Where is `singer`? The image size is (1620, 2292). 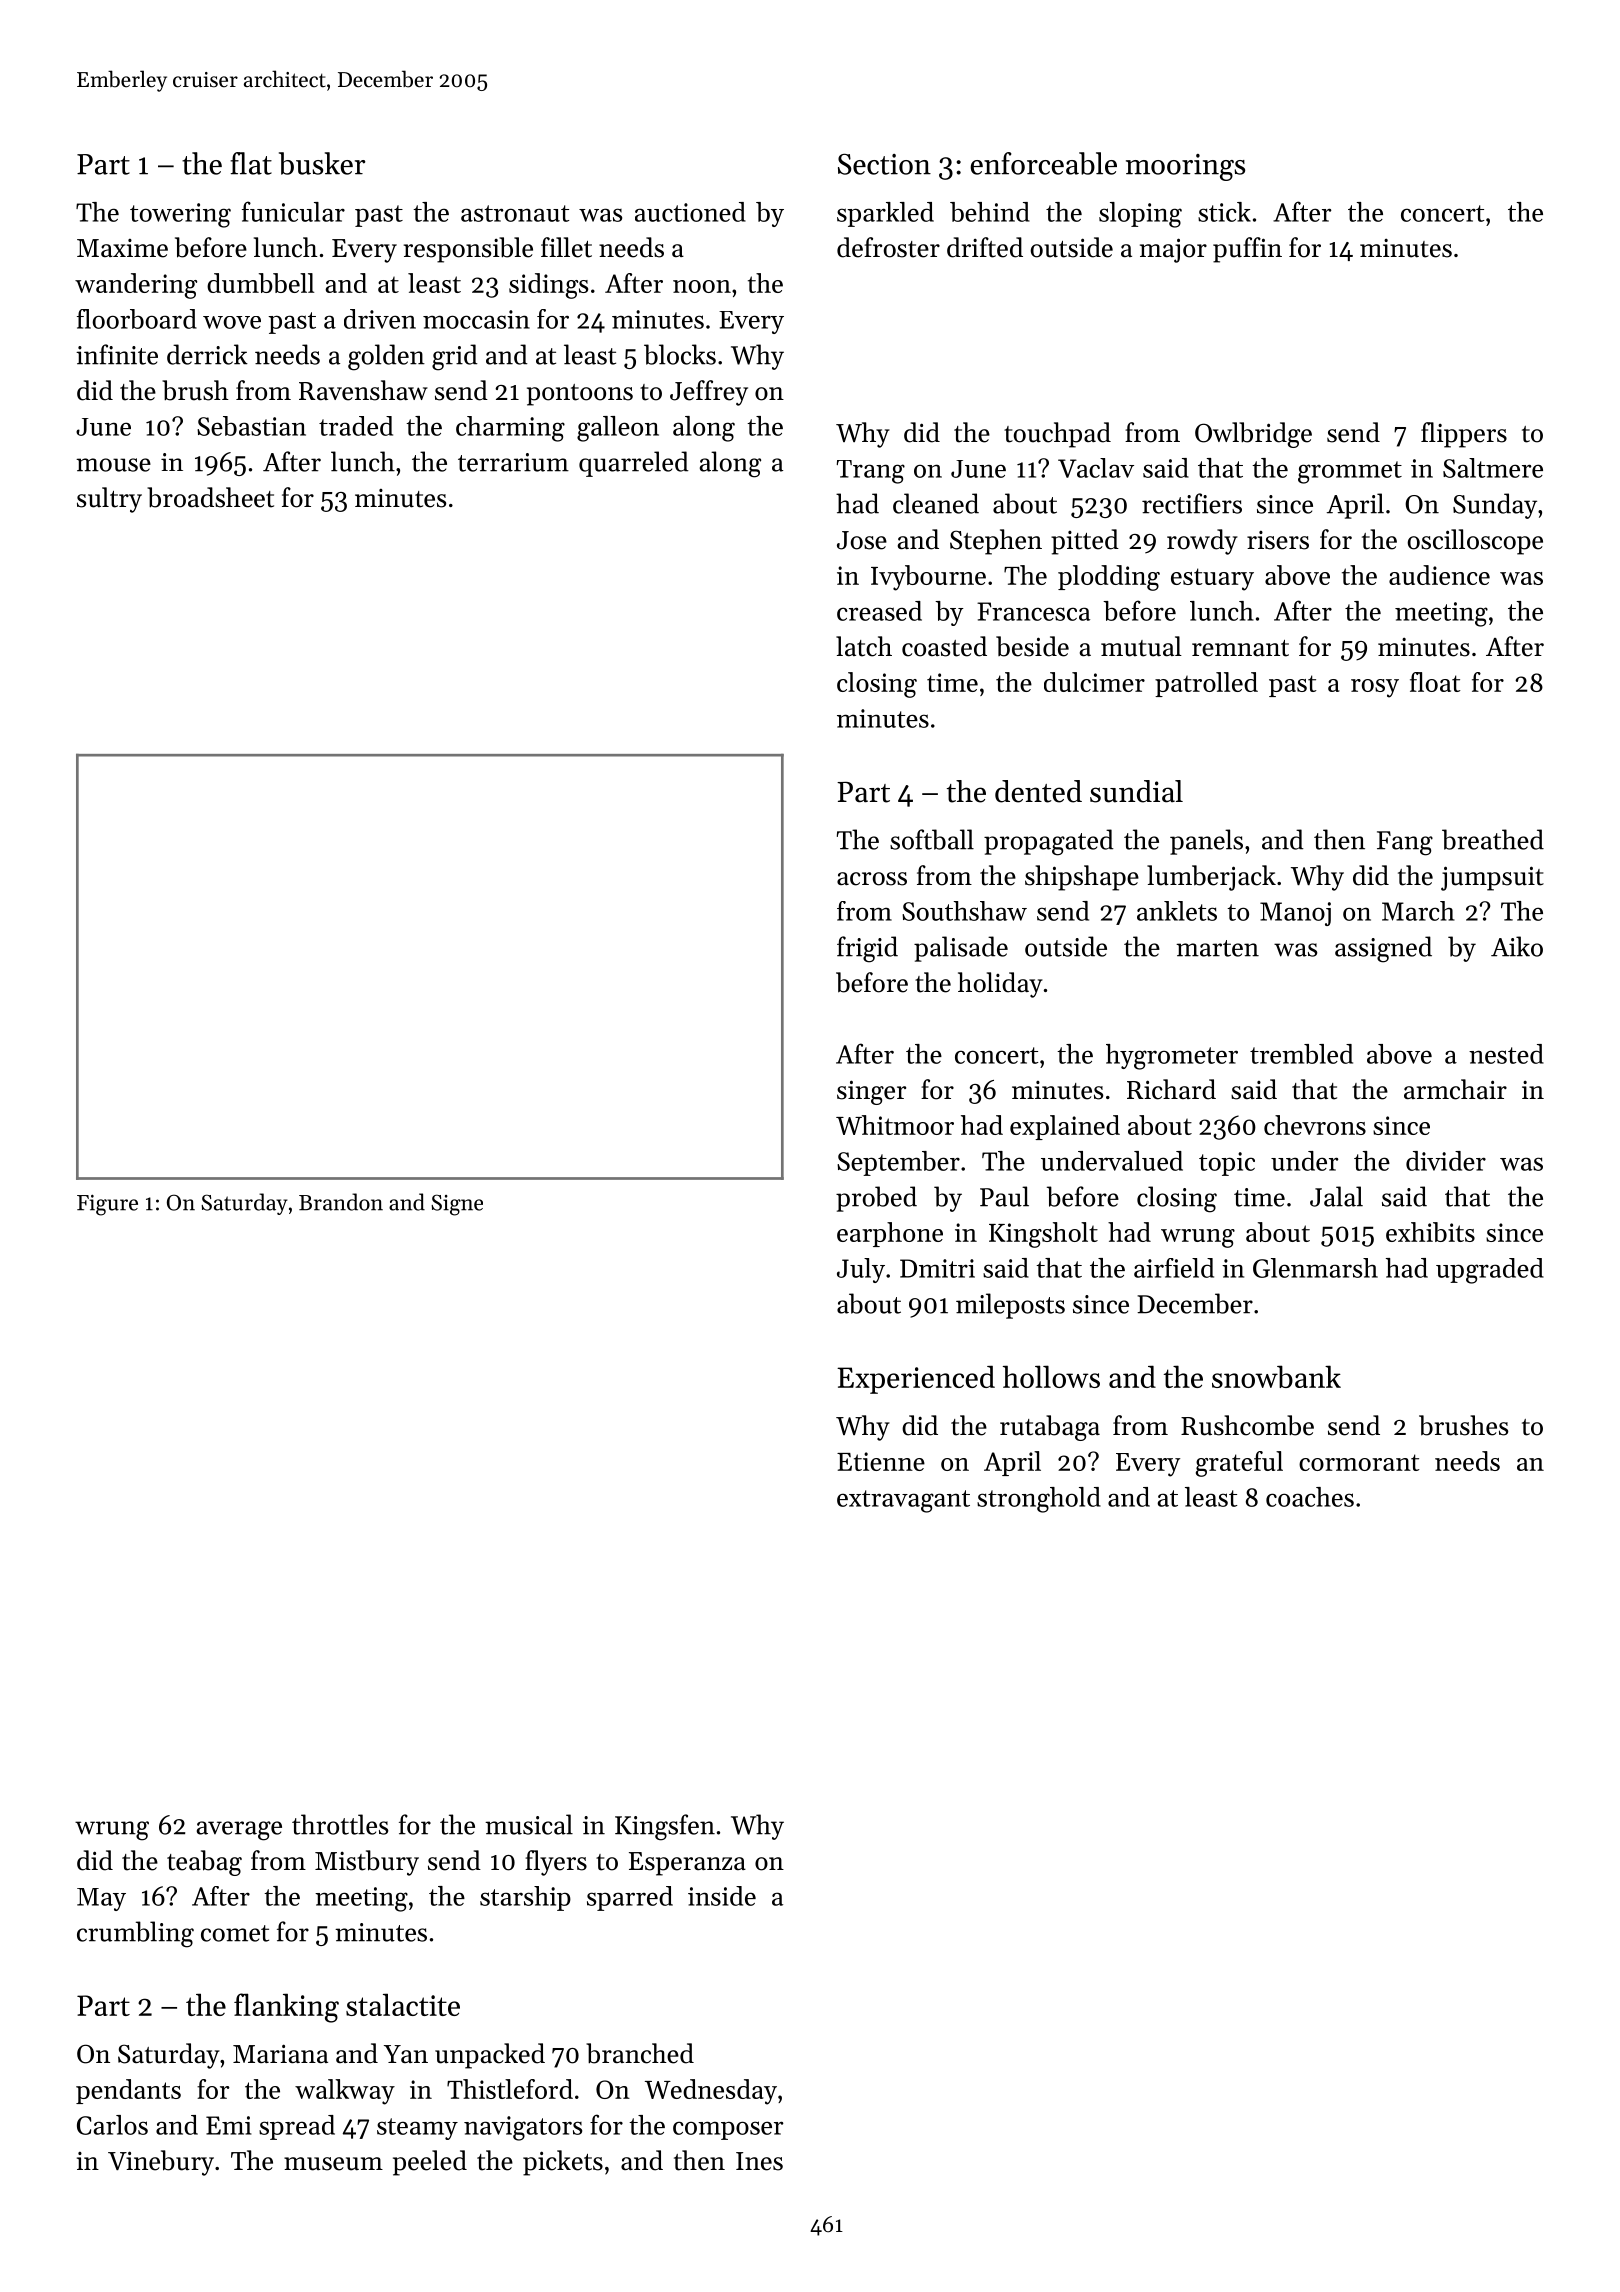 singer is located at coordinates (871, 1092).
